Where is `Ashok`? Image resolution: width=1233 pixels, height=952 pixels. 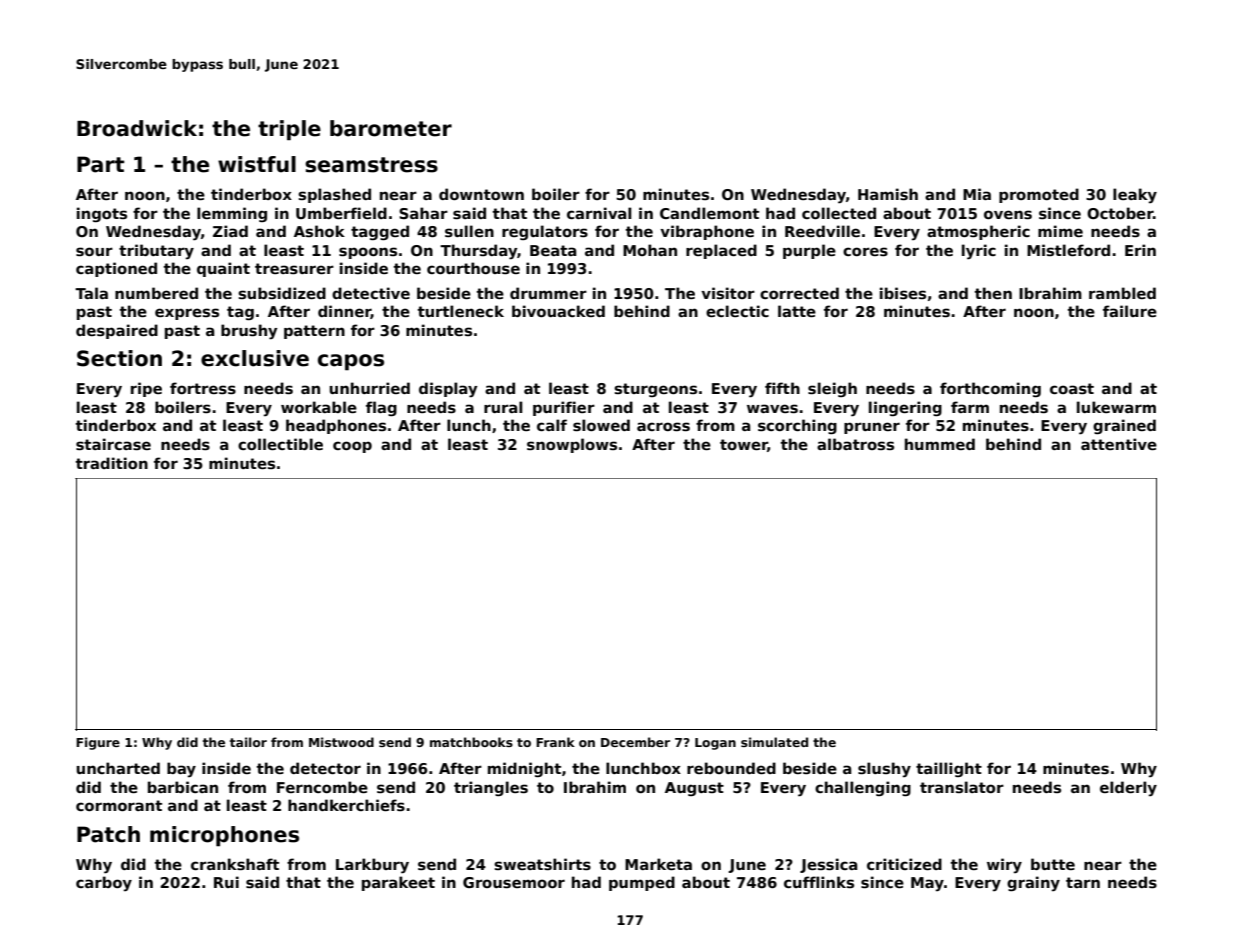
Ashok is located at coordinates (319, 231).
